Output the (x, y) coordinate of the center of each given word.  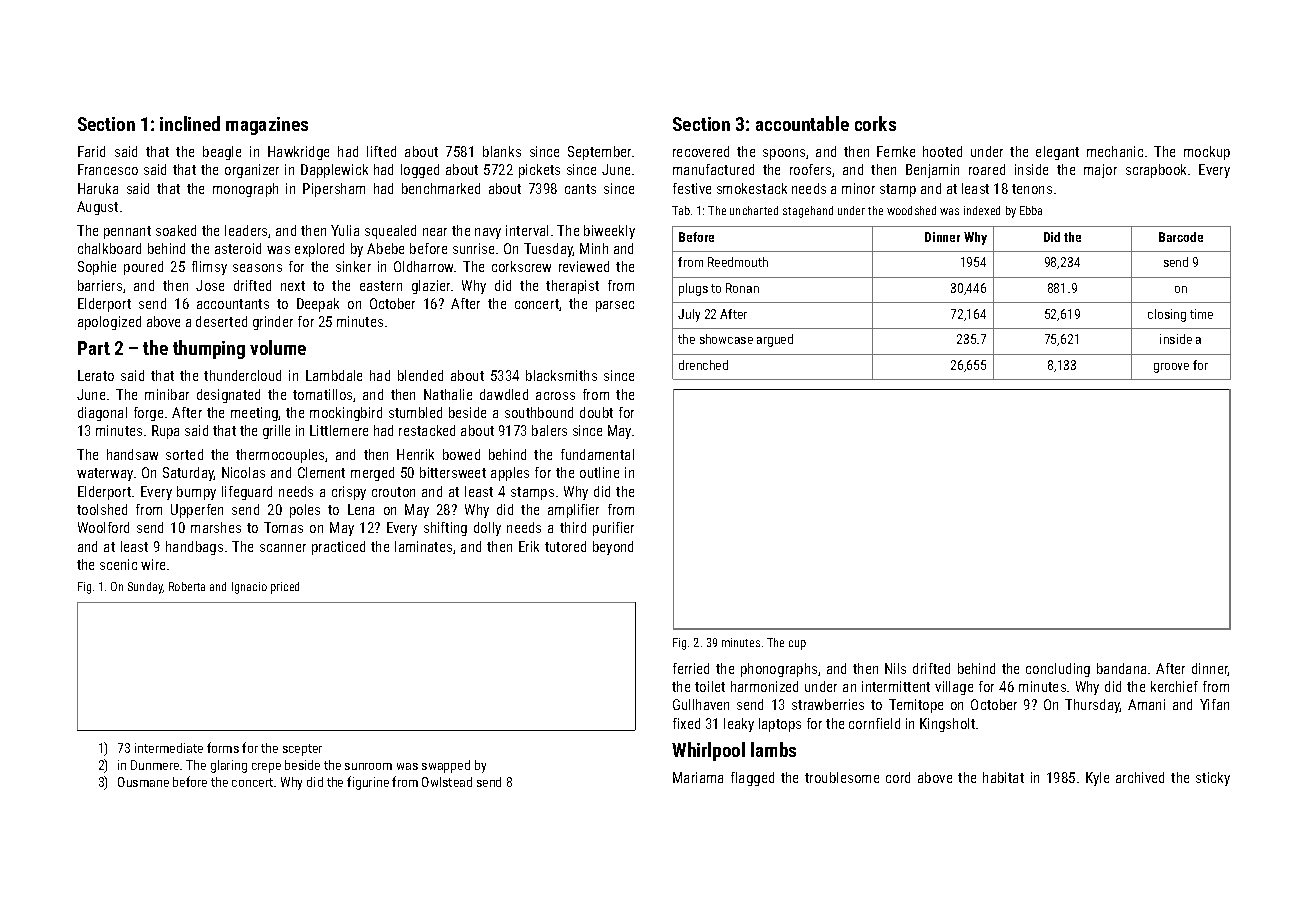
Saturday (188, 474)
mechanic (1115, 151)
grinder (273, 323)
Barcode (1181, 237)
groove (1171, 368)
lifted (381, 151)
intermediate (169, 748)
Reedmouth (738, 262)
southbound (539, 412)
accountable (802, 123)
